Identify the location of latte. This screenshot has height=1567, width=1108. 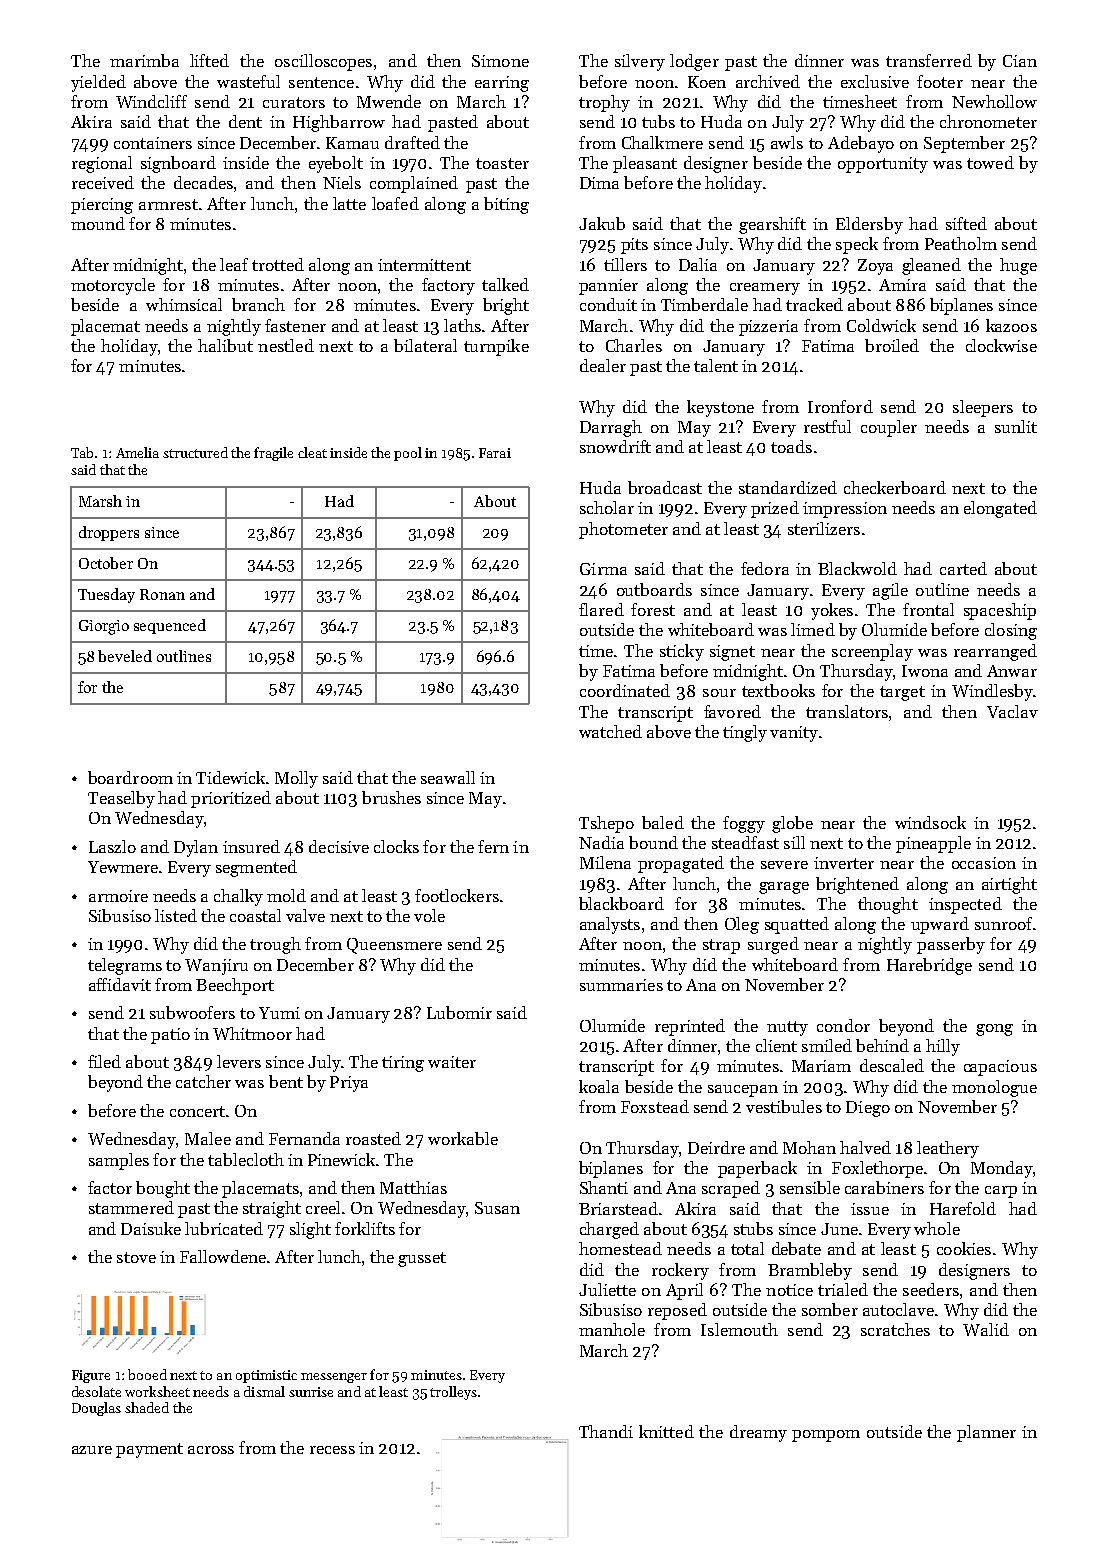
(349, 203).
